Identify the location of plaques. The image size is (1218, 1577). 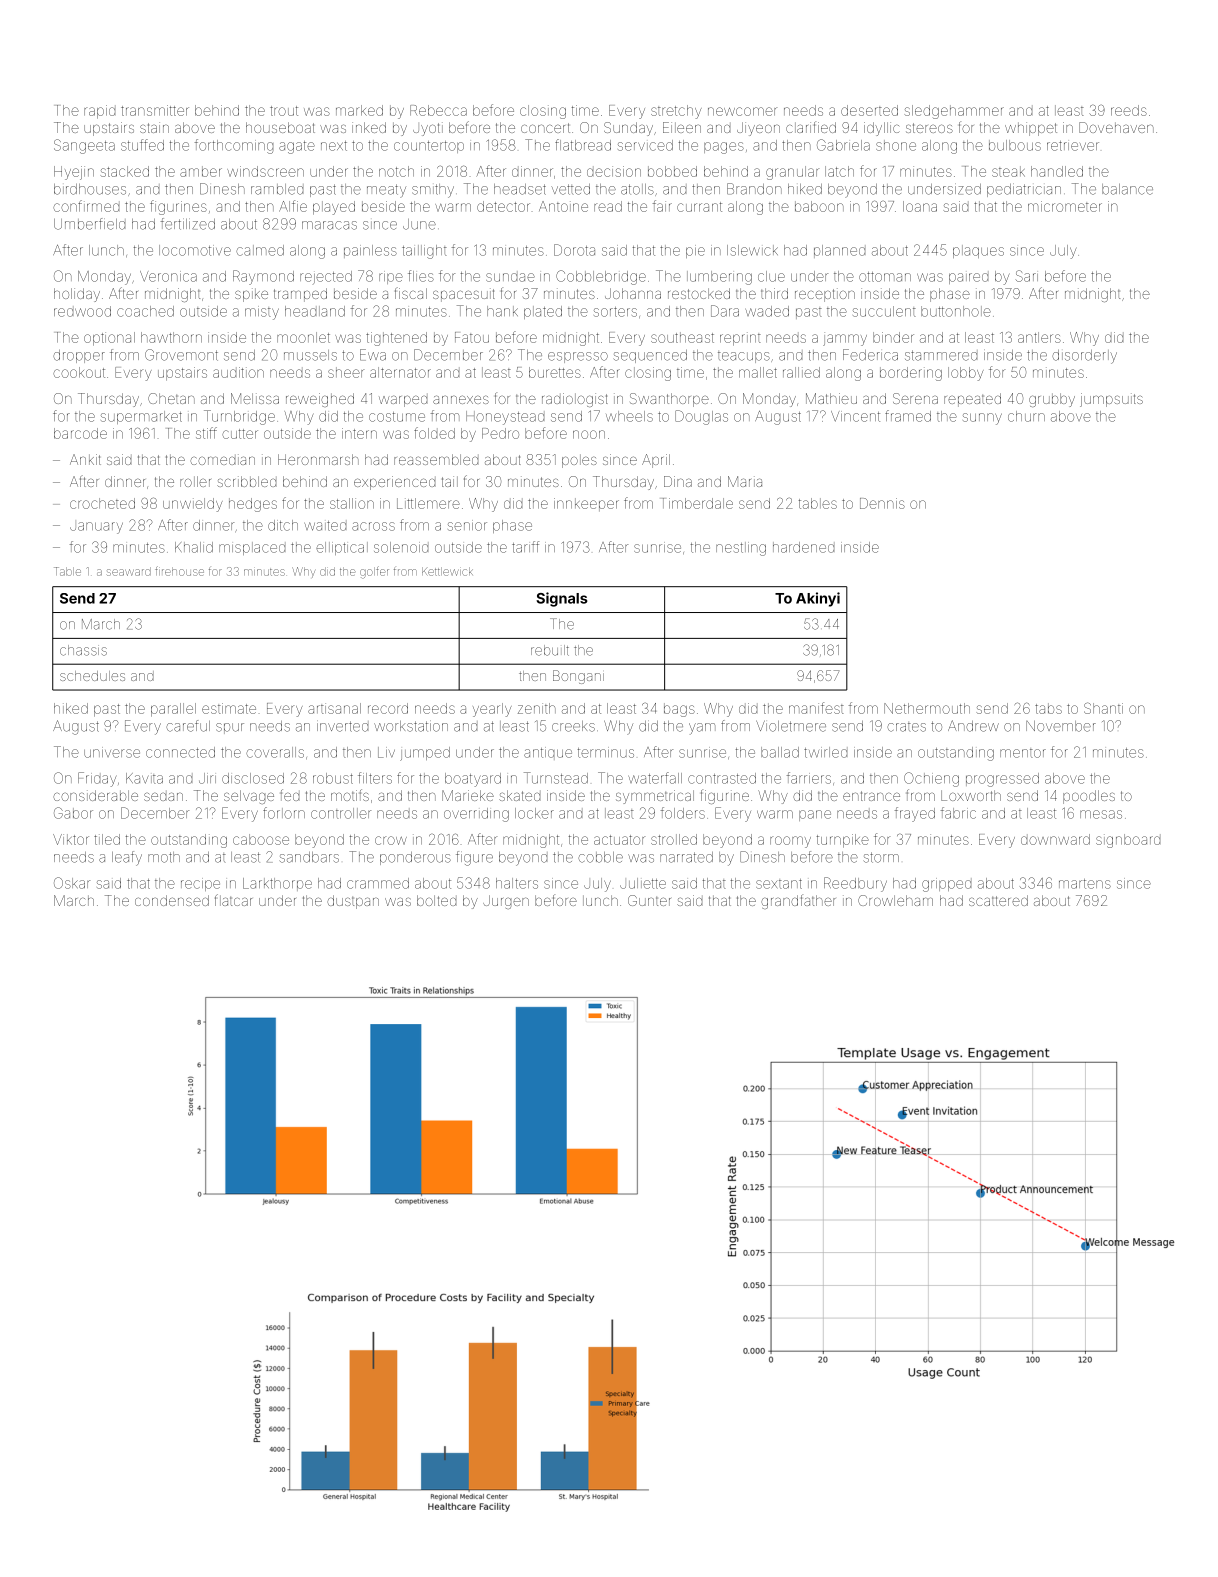
(978, 251).
